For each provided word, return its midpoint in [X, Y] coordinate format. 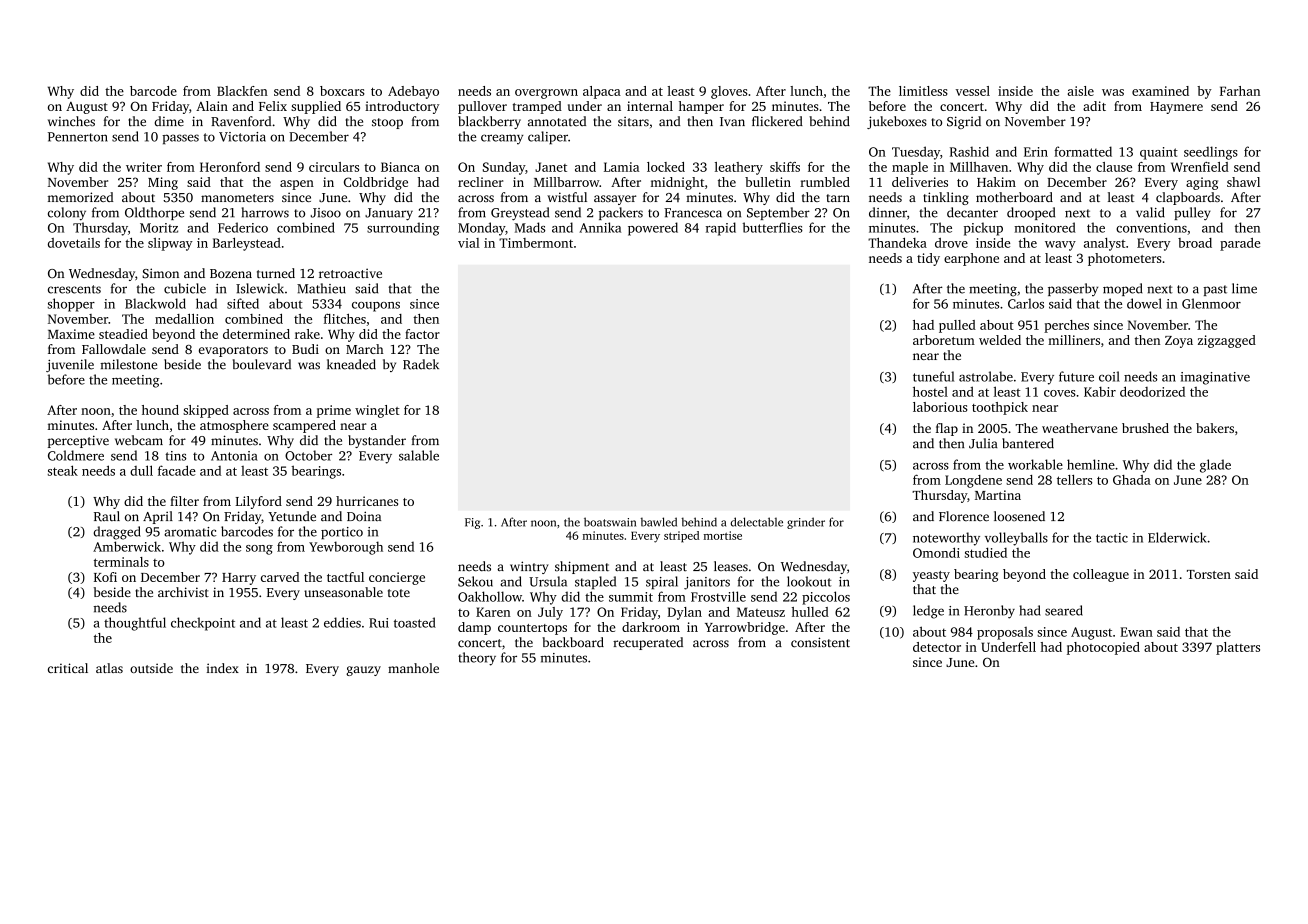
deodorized [1152, 391]
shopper [71, 305]
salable [419, 455]
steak [63, 470]
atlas [109, 668]
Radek [421, 364]
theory [477, 659]
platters [1238, 648]
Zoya [1179, 342]
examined [1160, 91]
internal [650, 106]
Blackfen [242, 91]
